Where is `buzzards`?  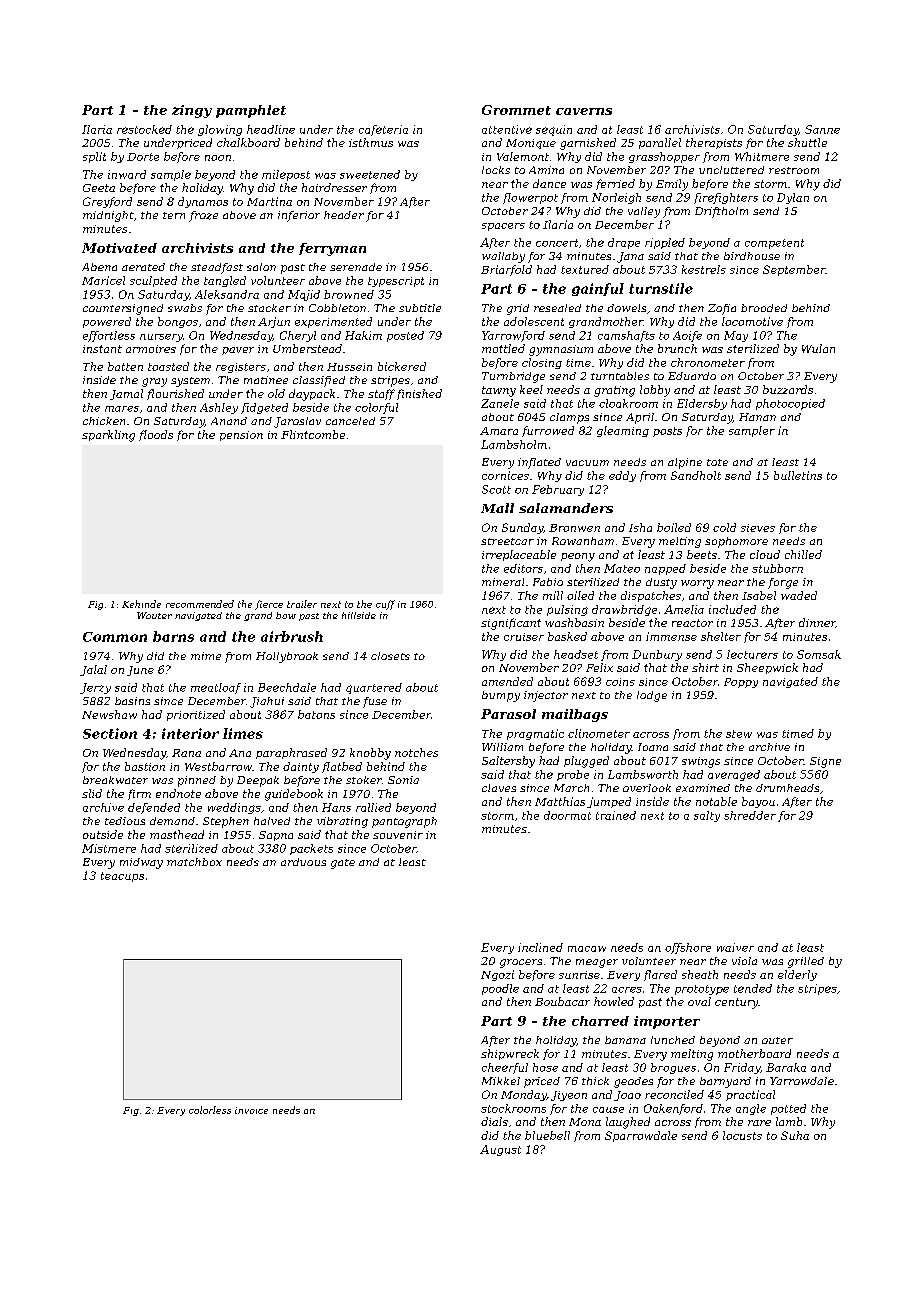
buzzards is located at coordinates (788, 389).
